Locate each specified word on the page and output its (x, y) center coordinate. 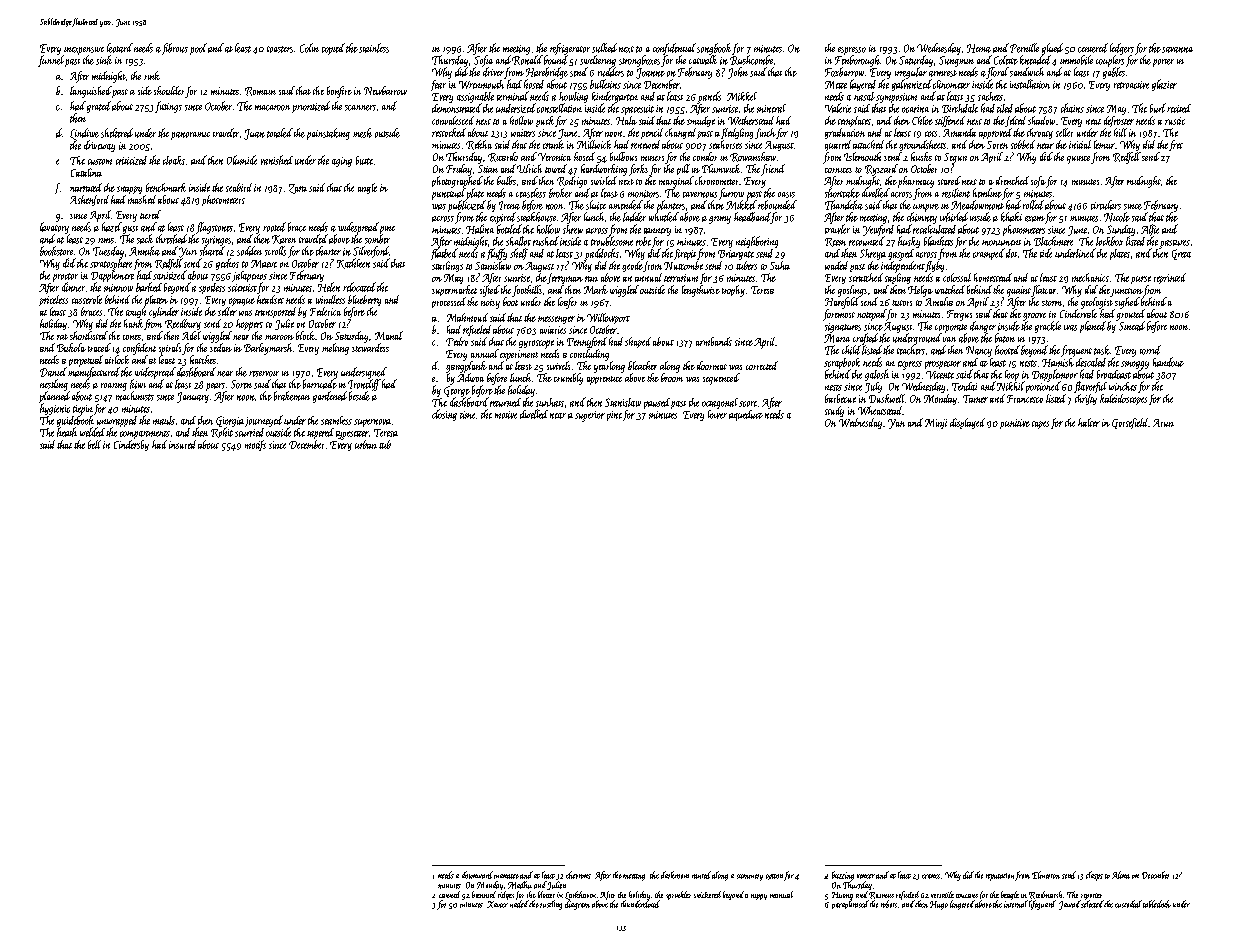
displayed (967, 423)
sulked (604, 48)
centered (1093, 48)
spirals (170, 349)
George (457, 391)
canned (449, 894)
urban (366, 444)
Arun (1163, 423)
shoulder (169, 90)
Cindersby (131, 445)
